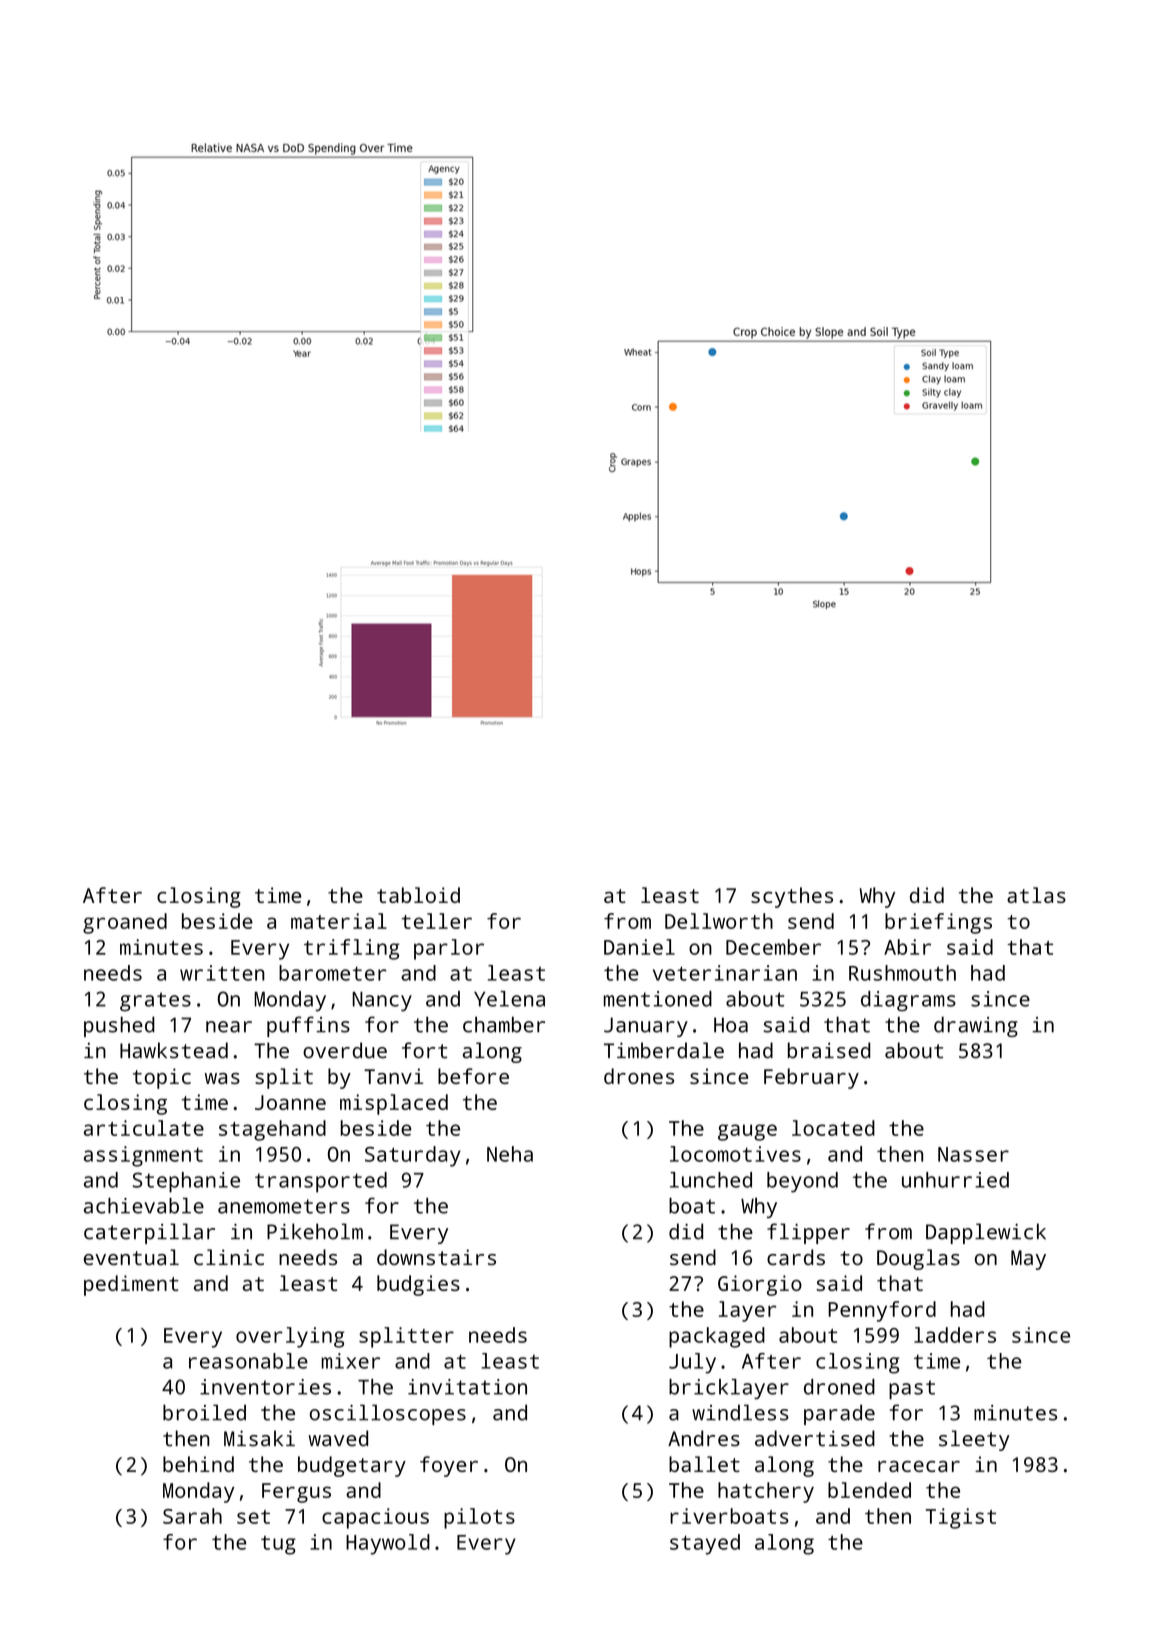 Image resolution: width=1155 pixels, height=1633 pixels. What do you see at coordinates (265, 1387) in the screenshot?
I see `inventories` at bounding box center [265, 1387].
